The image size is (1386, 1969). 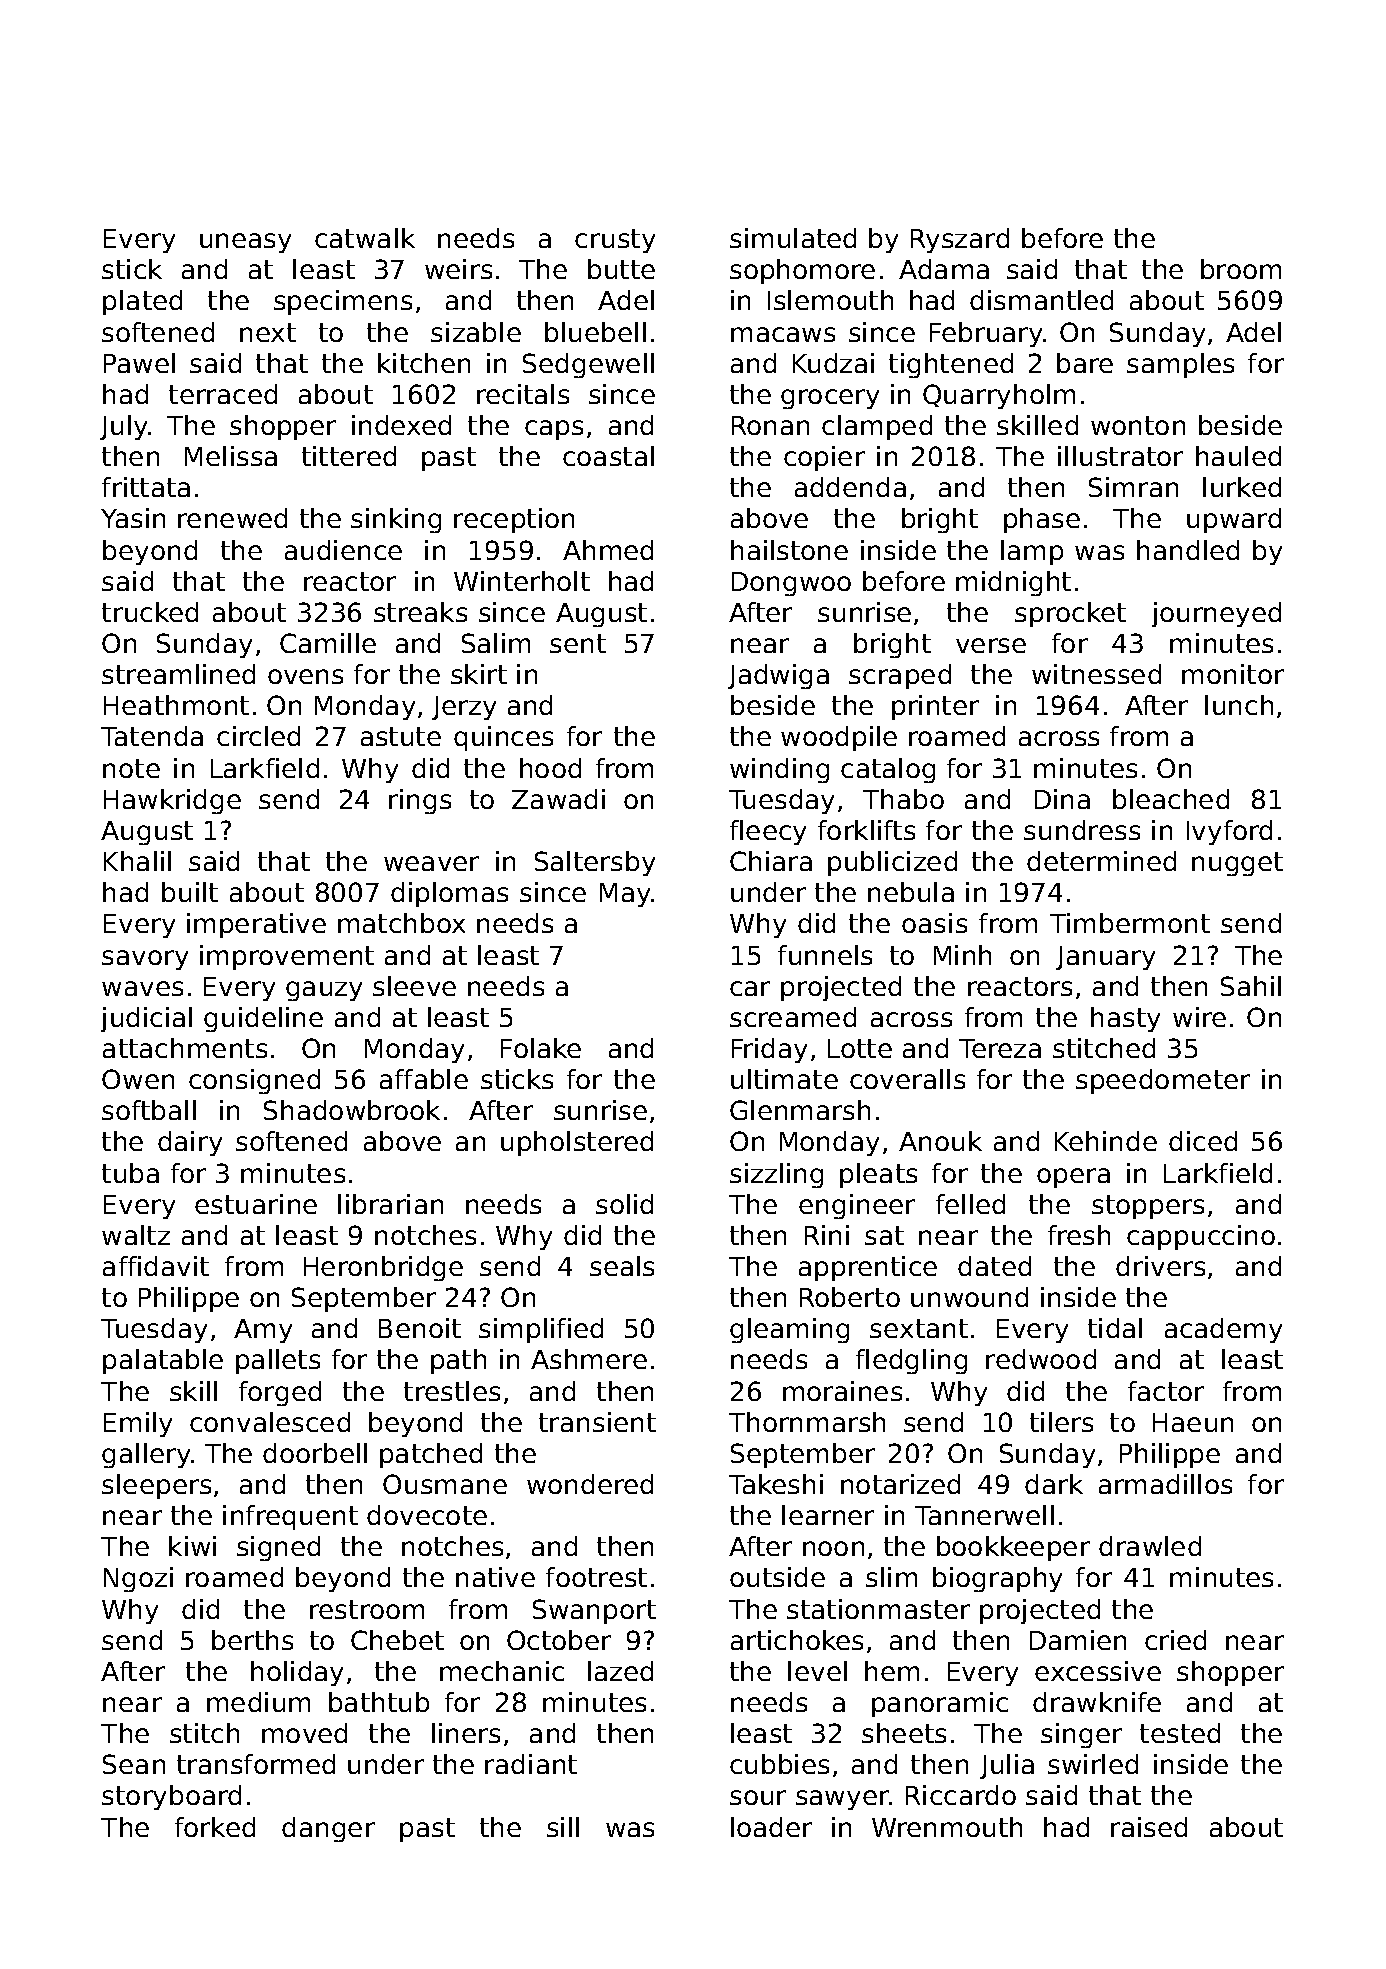 What do you see at coordinates (256, 1204) in the screenshot?
I see `estuarine` at bounding box center [256, 1204].
